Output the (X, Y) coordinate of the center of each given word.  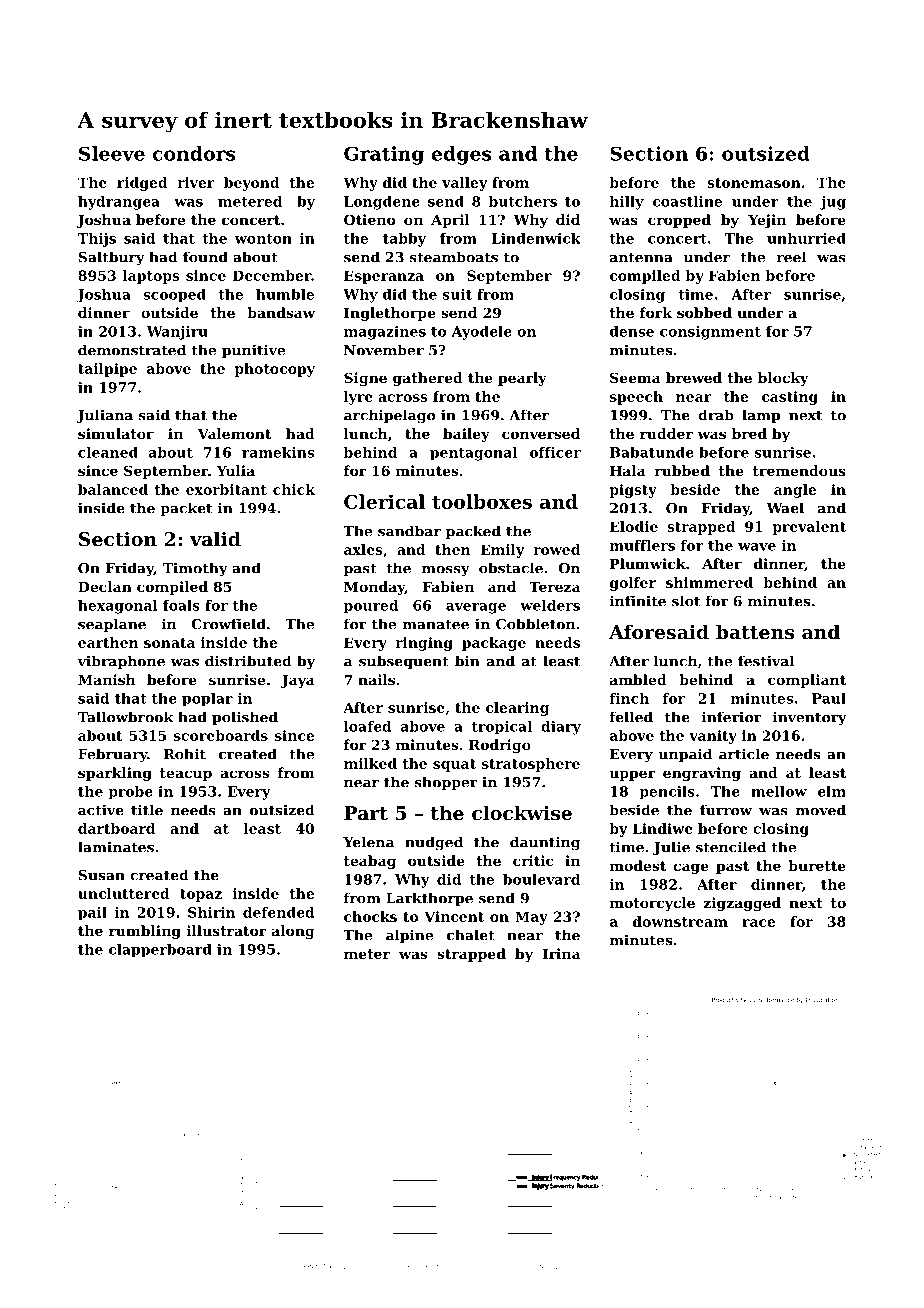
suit (457, 294)
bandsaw (281, 312)
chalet (471, 935)
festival (766, 661)
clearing (517, 709)
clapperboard (160, 951)
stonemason (754, 183)
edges (462, 155)
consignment (710, 333)
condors (194, 153)
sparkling (115, 774)
